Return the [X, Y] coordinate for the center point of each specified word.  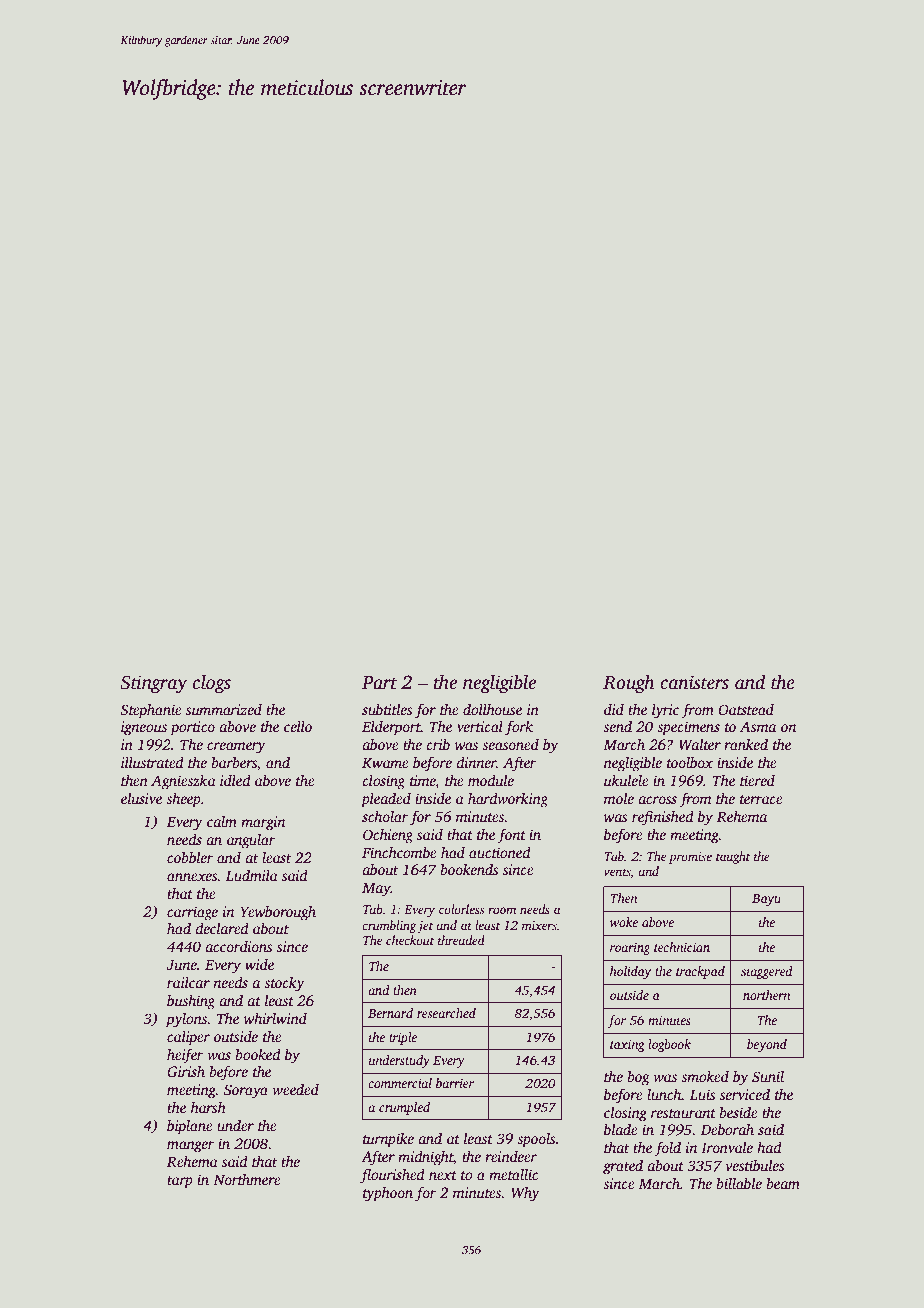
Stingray [154, 684]
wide [259, 964]
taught [733, 857]
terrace [761, 799]
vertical [480, 726]
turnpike [388, 1140]
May [376, 890]
